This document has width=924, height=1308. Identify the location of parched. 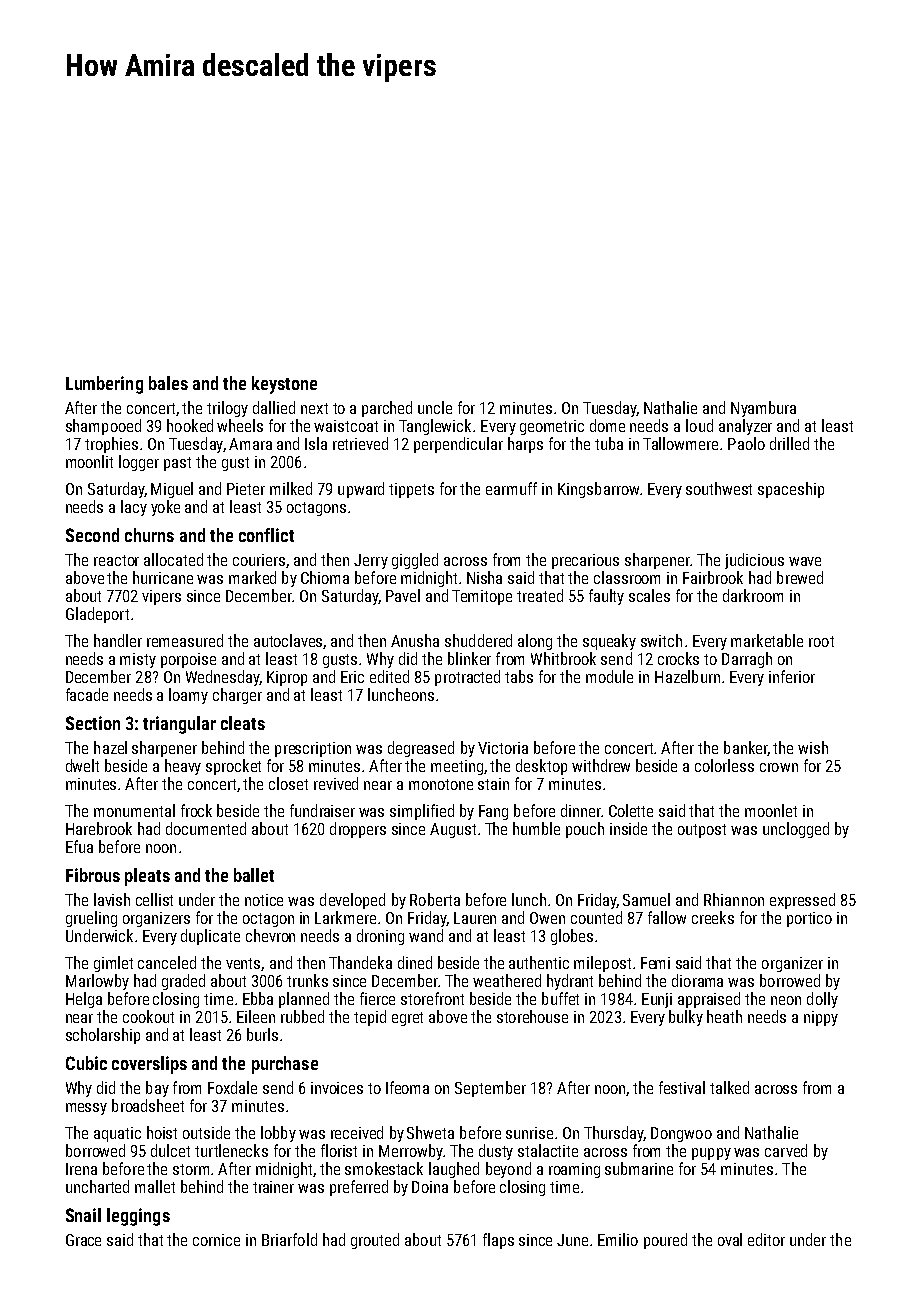
(387, 409).
